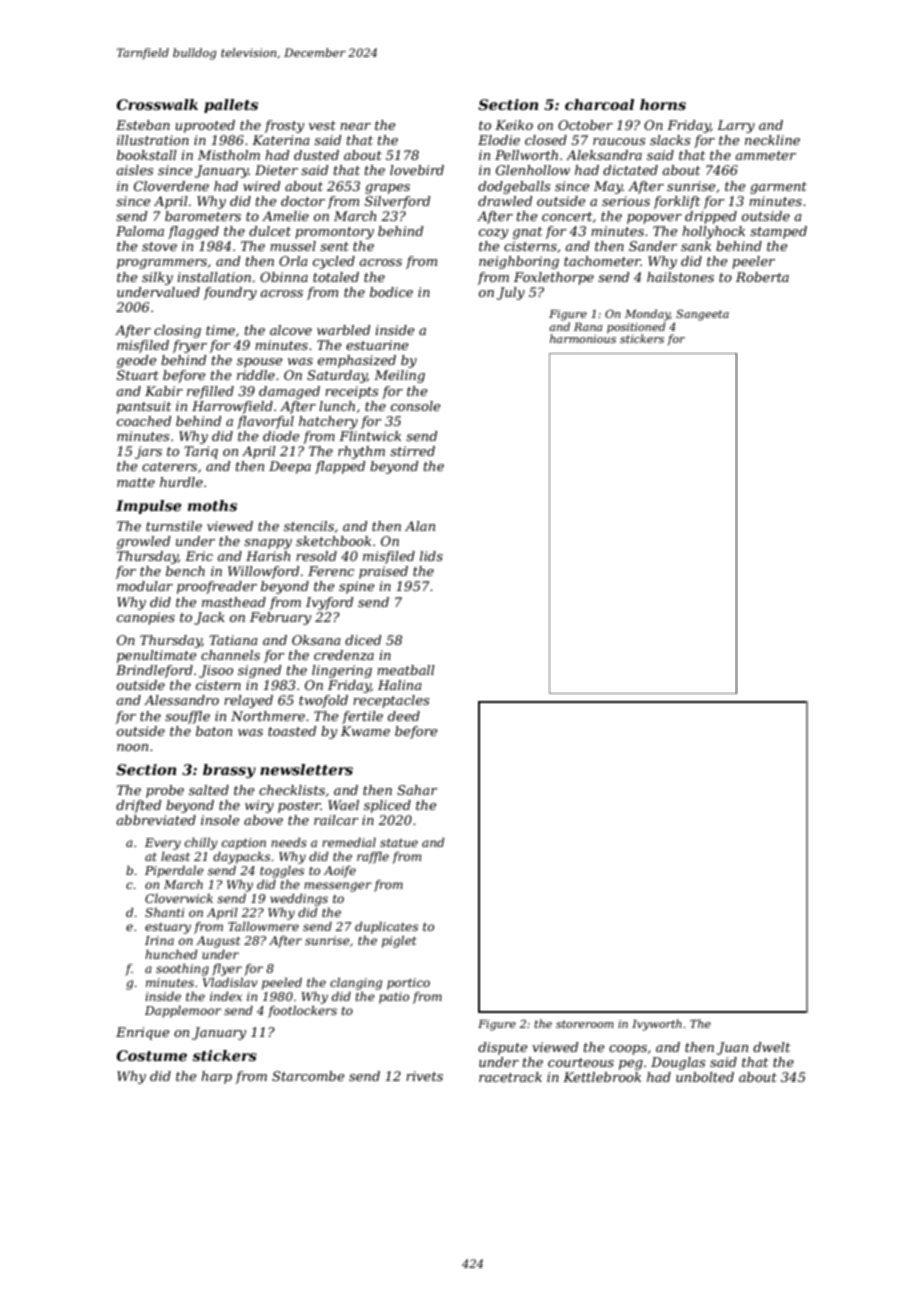 The image size is (924, 1308). Describe the element at coordinates (363, 640) in the screenshot. I see `diced` at that location.
